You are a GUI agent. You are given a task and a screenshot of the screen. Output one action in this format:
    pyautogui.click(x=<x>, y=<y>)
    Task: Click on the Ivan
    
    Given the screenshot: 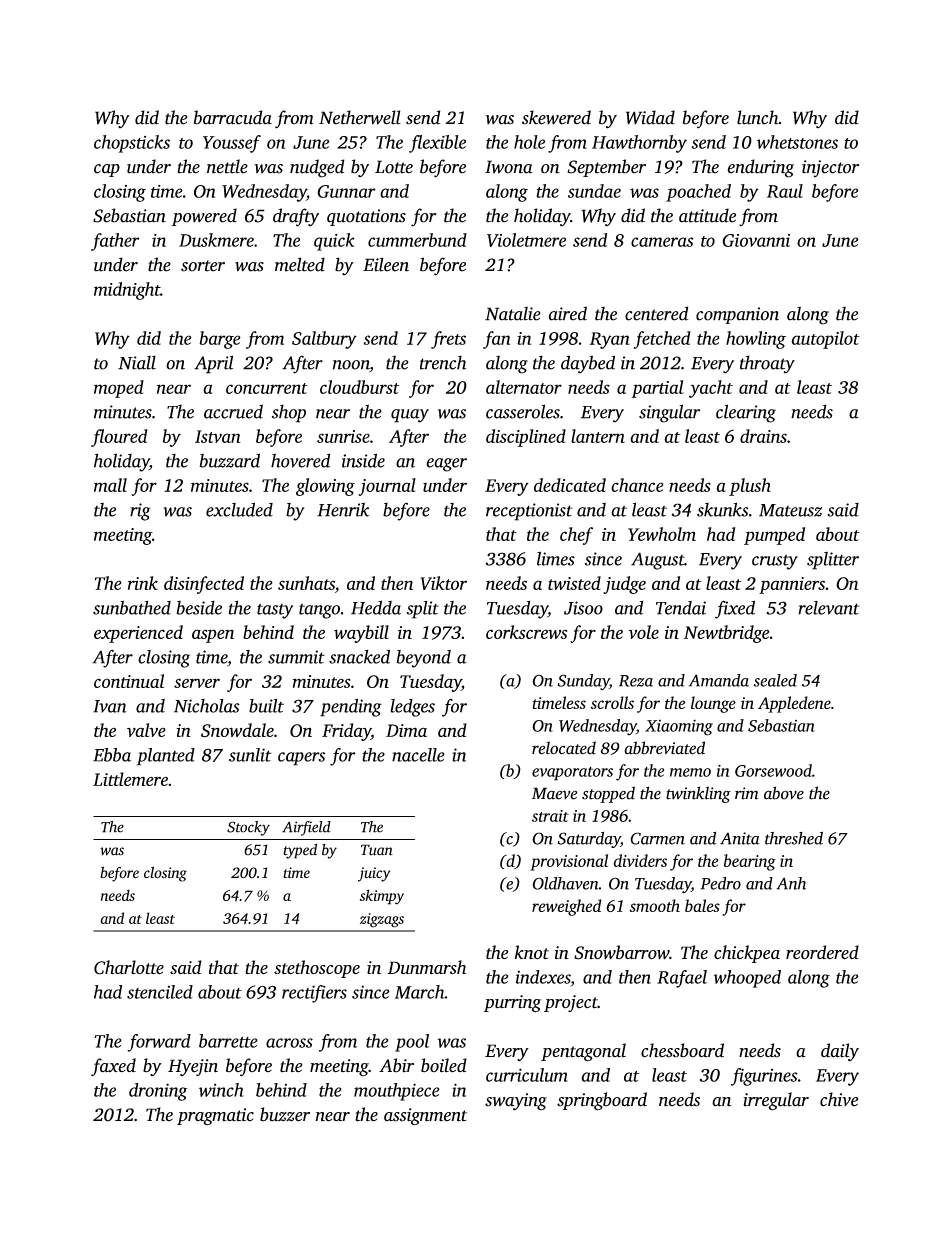 What is the action you would take?
    pyautogui.click(x=110, y=706)
